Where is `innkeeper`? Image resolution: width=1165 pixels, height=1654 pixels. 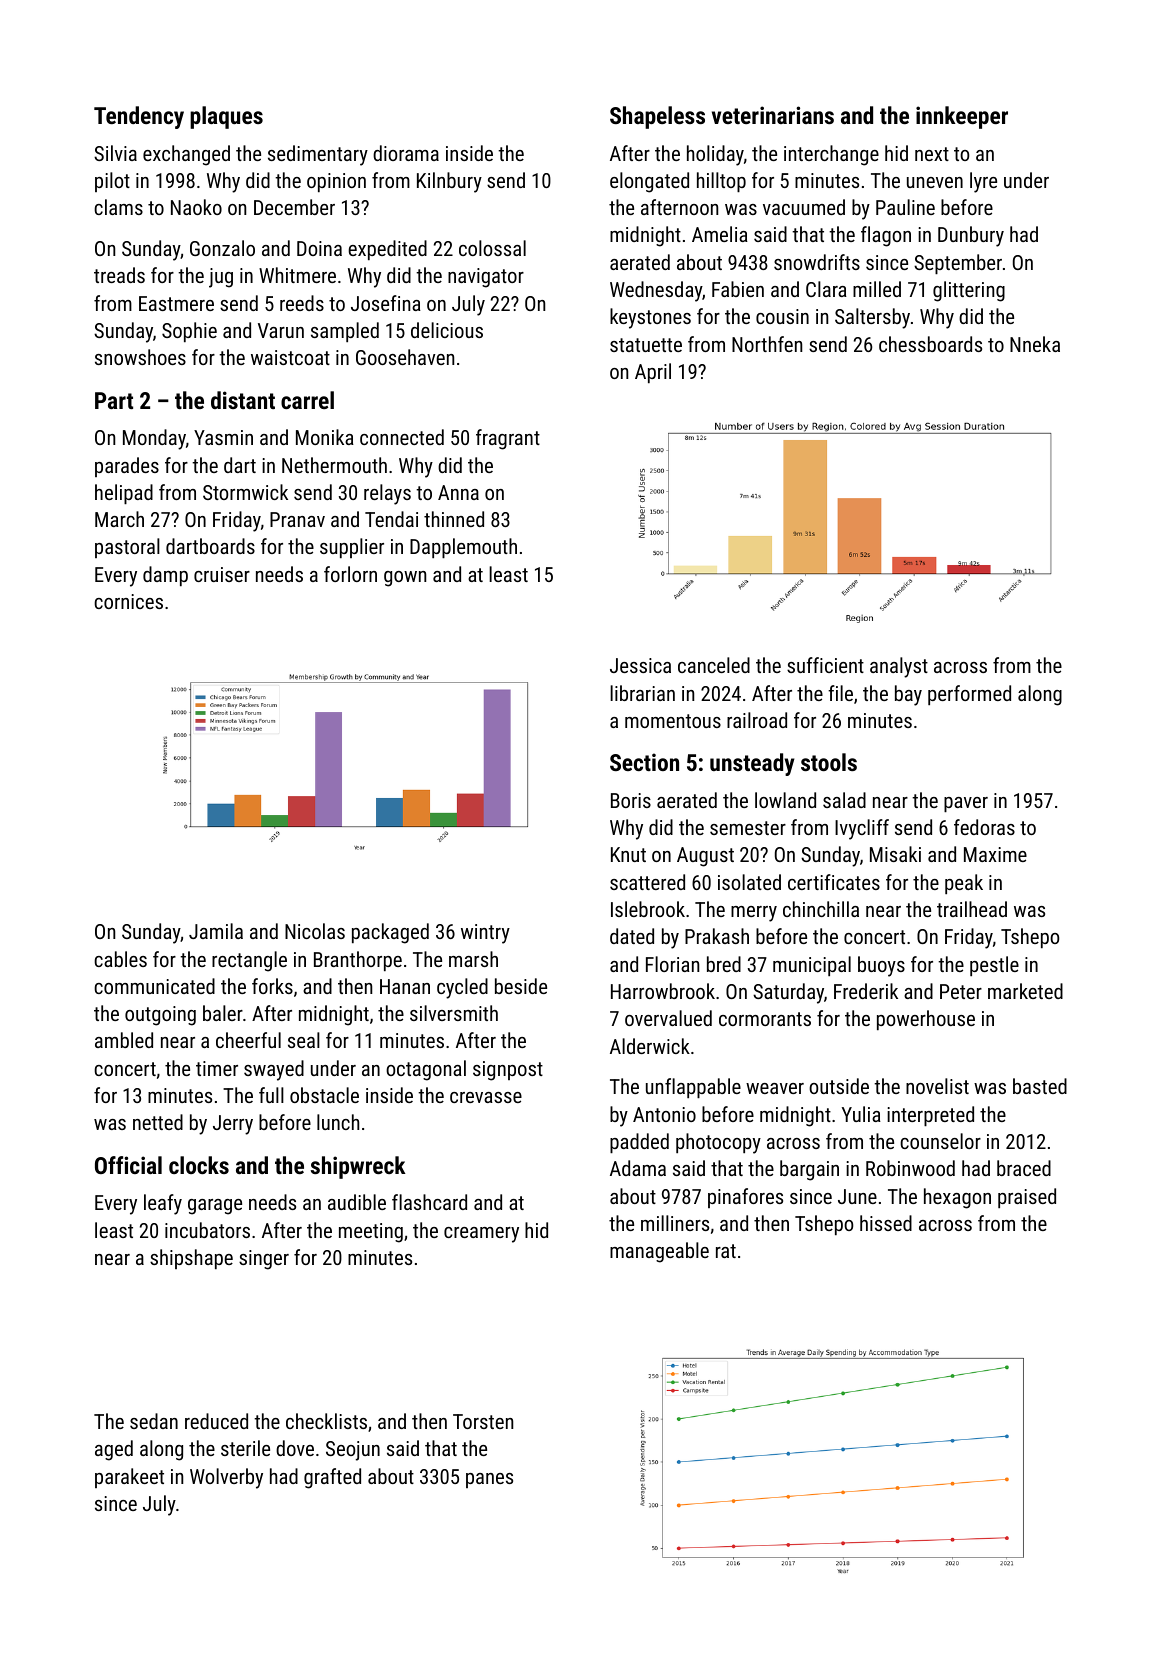
innkeeper is located at coordinates (962, 117).
